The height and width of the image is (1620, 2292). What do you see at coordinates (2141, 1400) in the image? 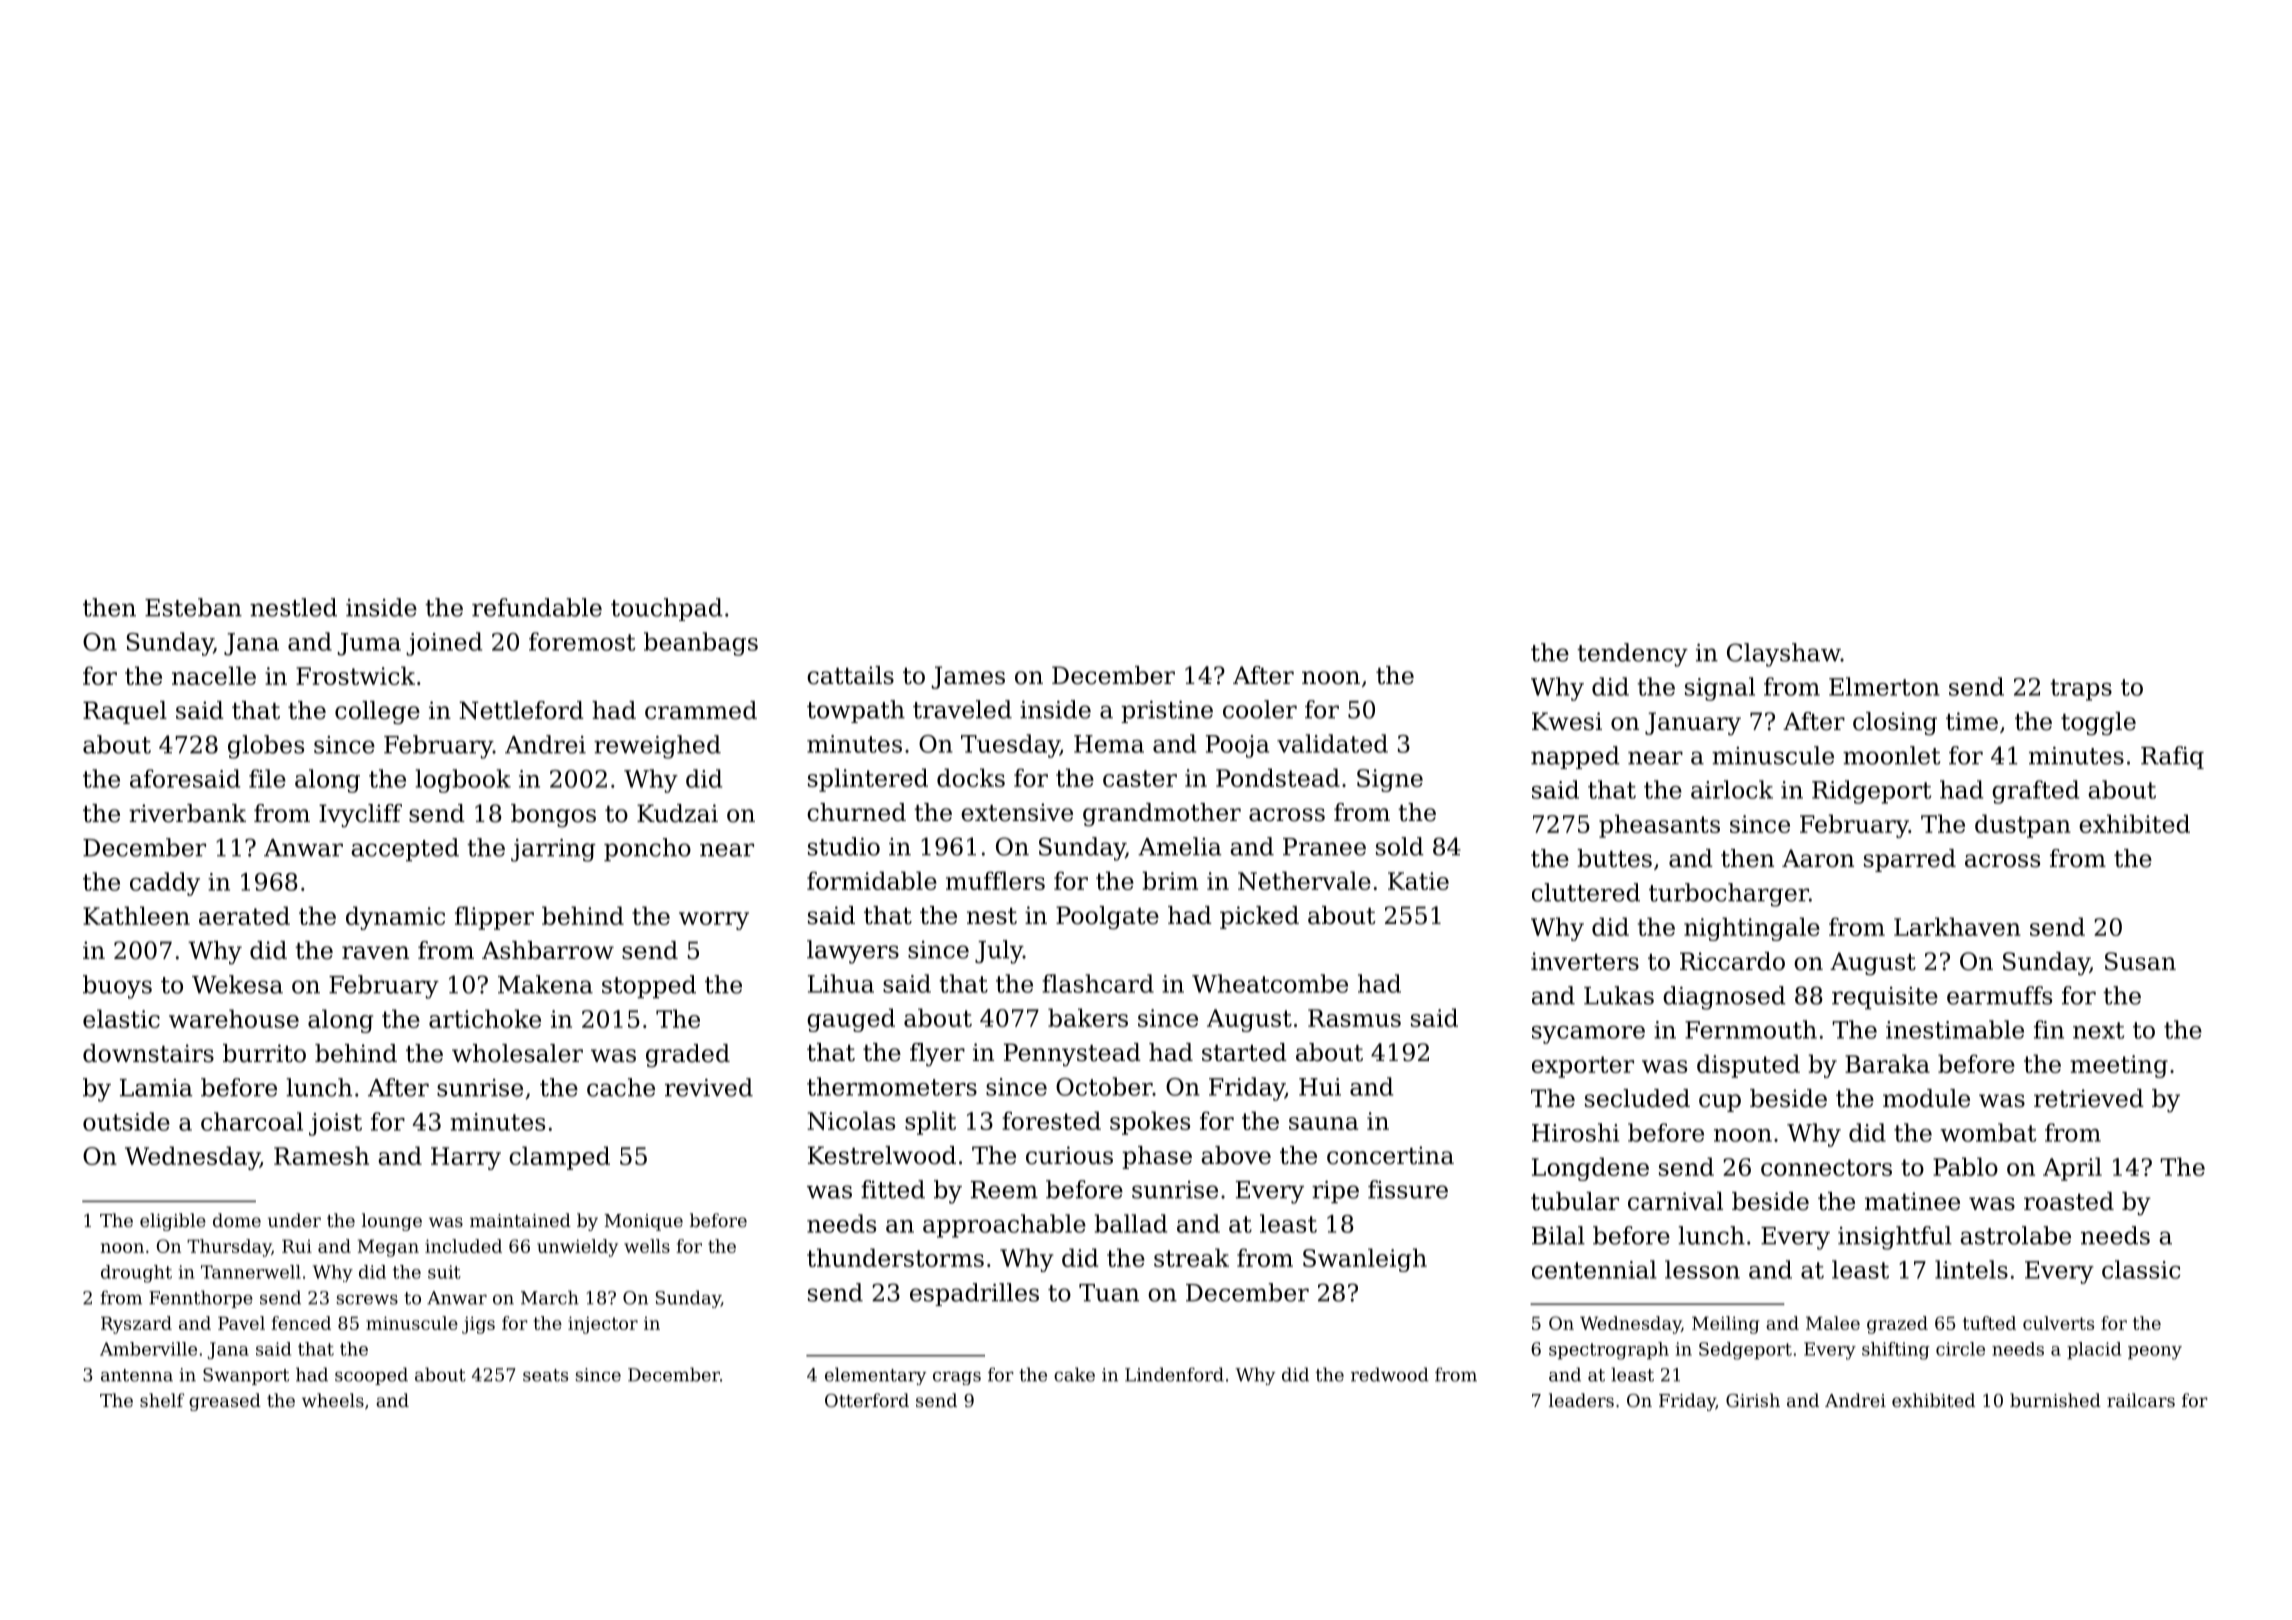
I see `railcars` at bounding box center [2141, 1400].
